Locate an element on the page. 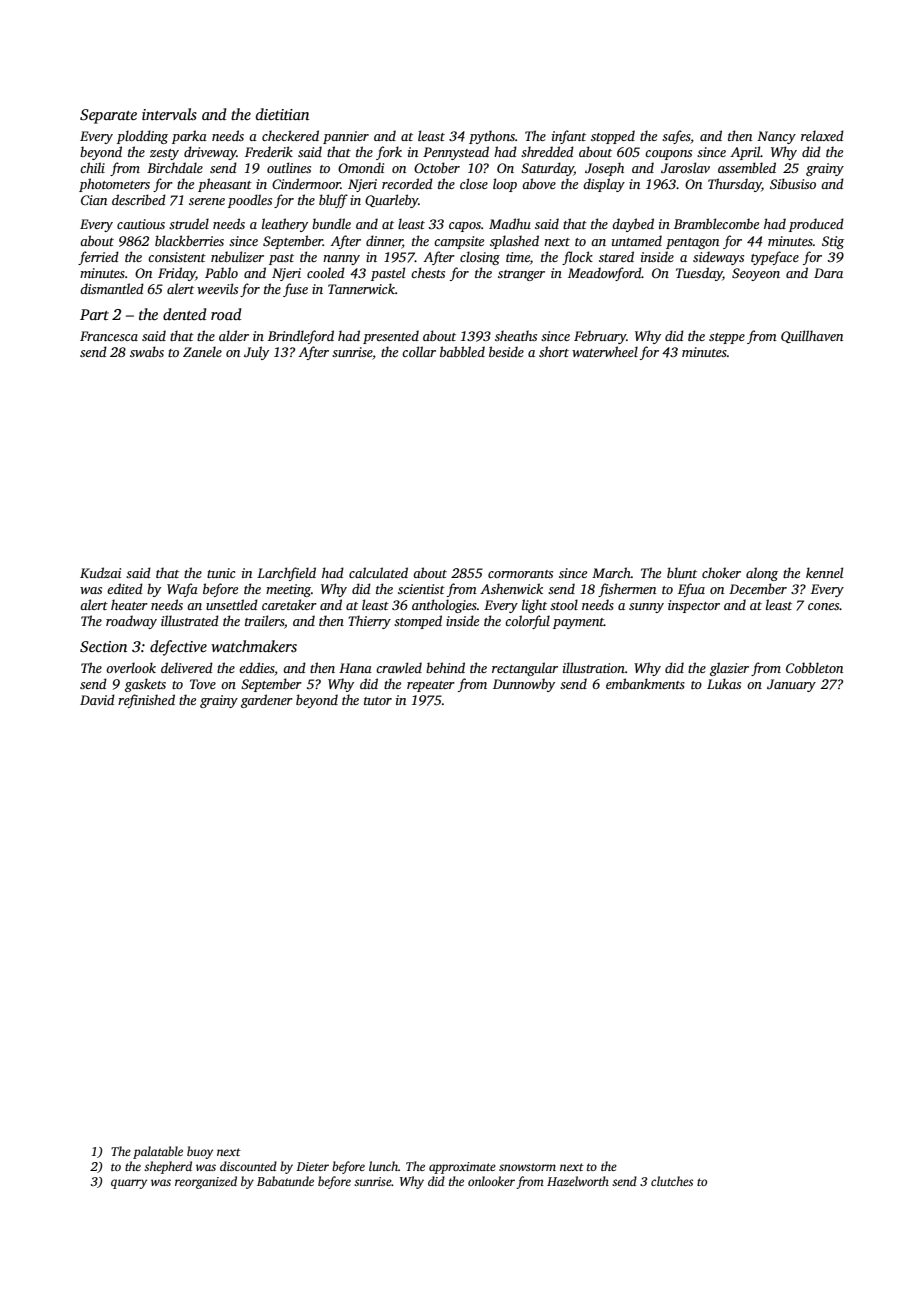 Image resolution: width=924 pixels, height=1308 pixels. Friday is located at coordinates (177, 274).
